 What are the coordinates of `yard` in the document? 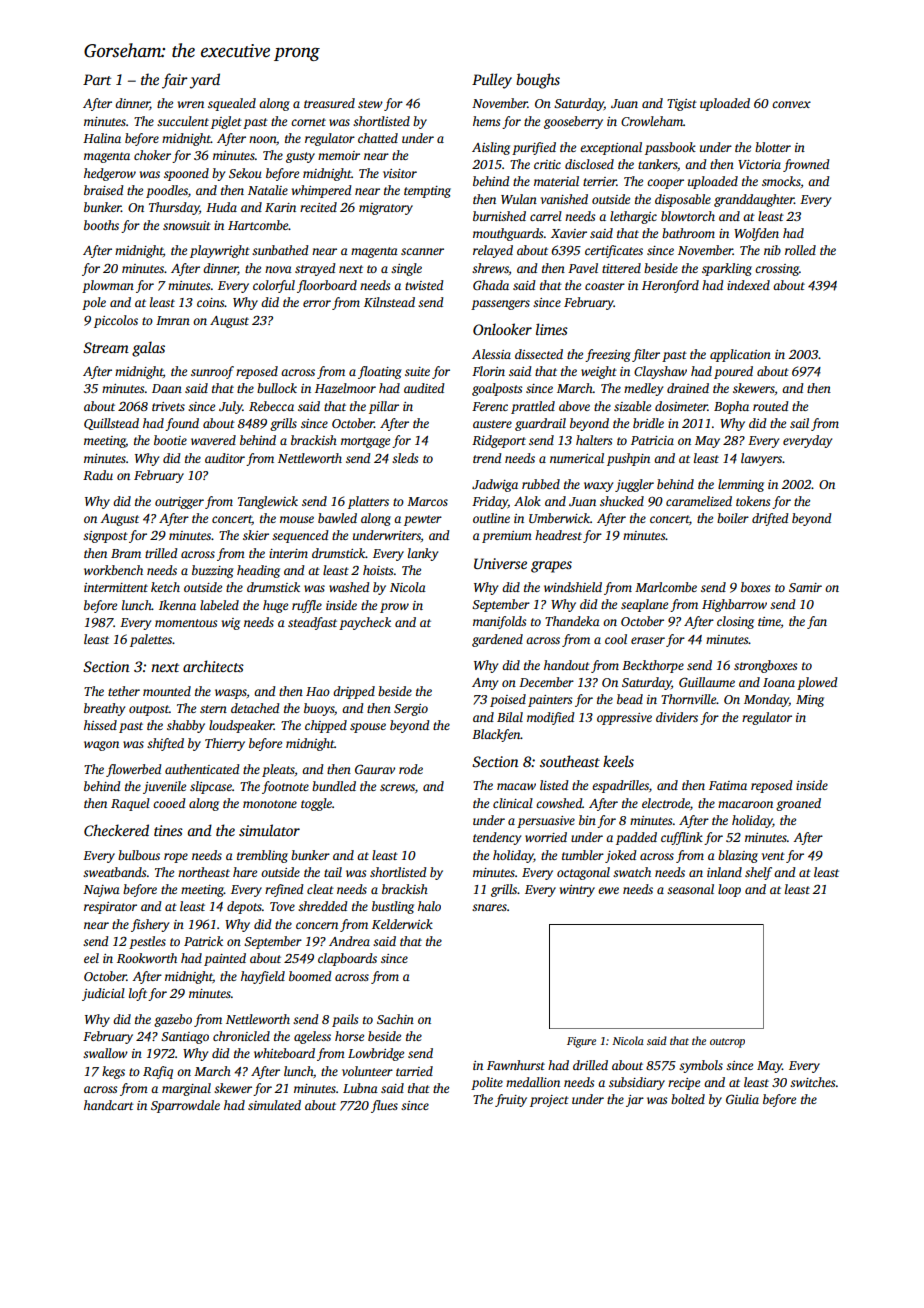 It's located at (205, 81).
